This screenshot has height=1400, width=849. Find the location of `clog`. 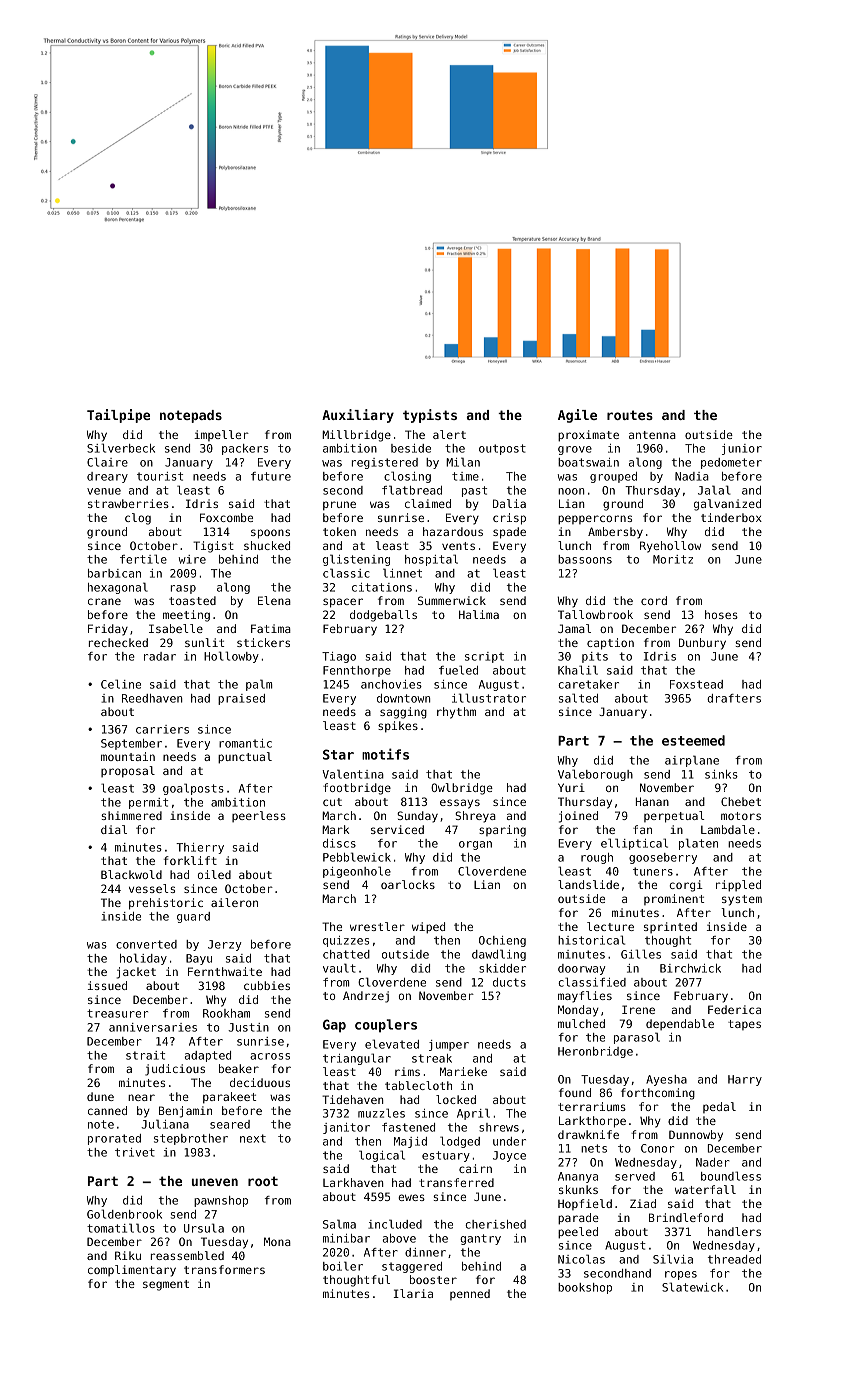

clog is located at coordinates (138, 519).
